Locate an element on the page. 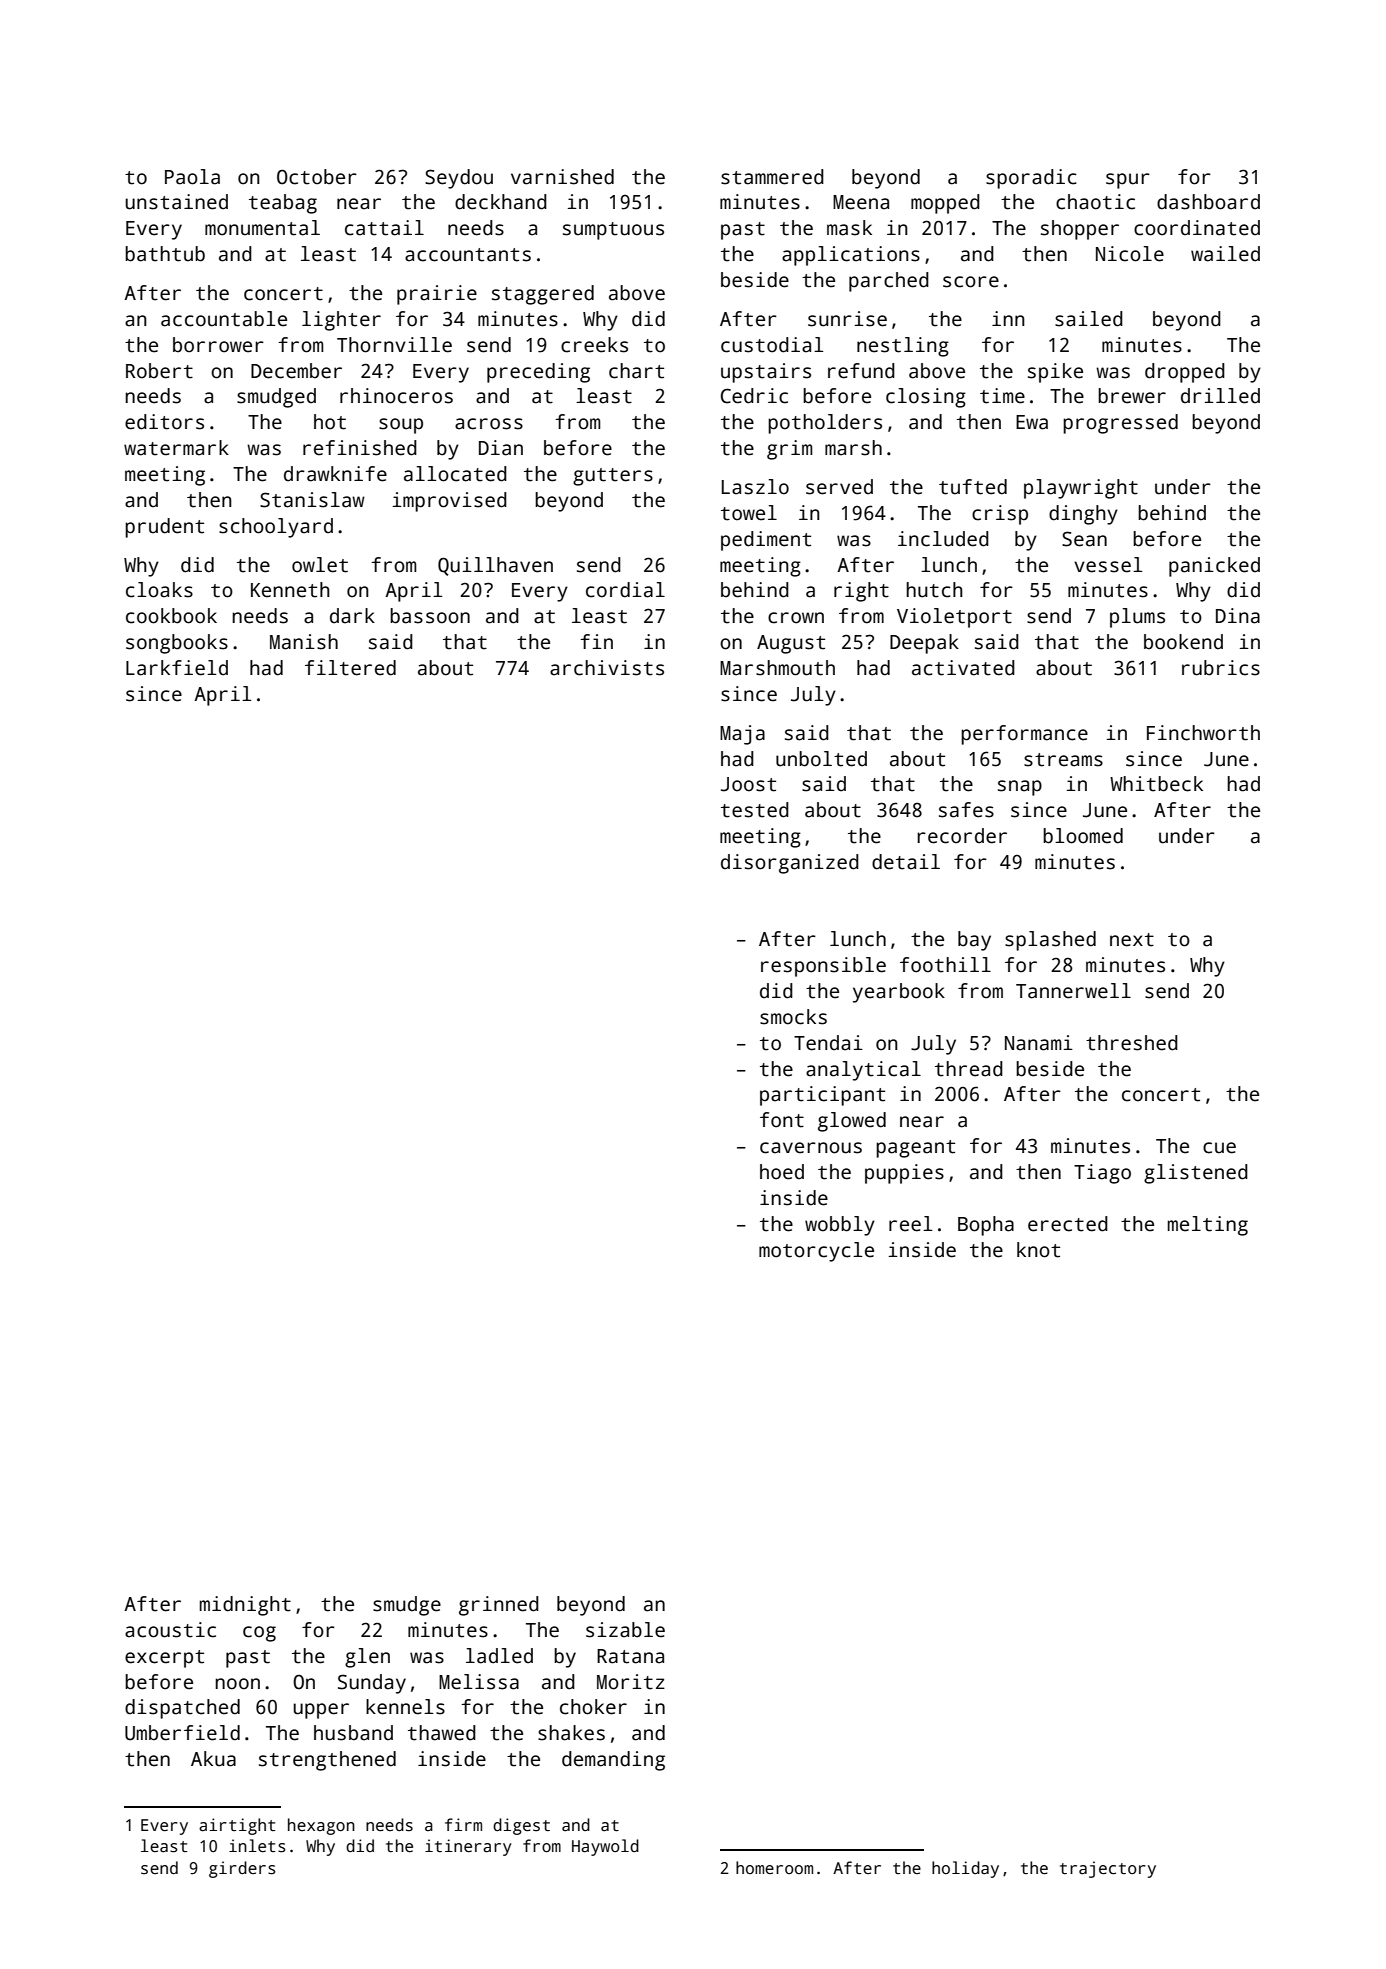 The width and height of the image is (1386, 1969). October is located at coordinates (317, 177).
